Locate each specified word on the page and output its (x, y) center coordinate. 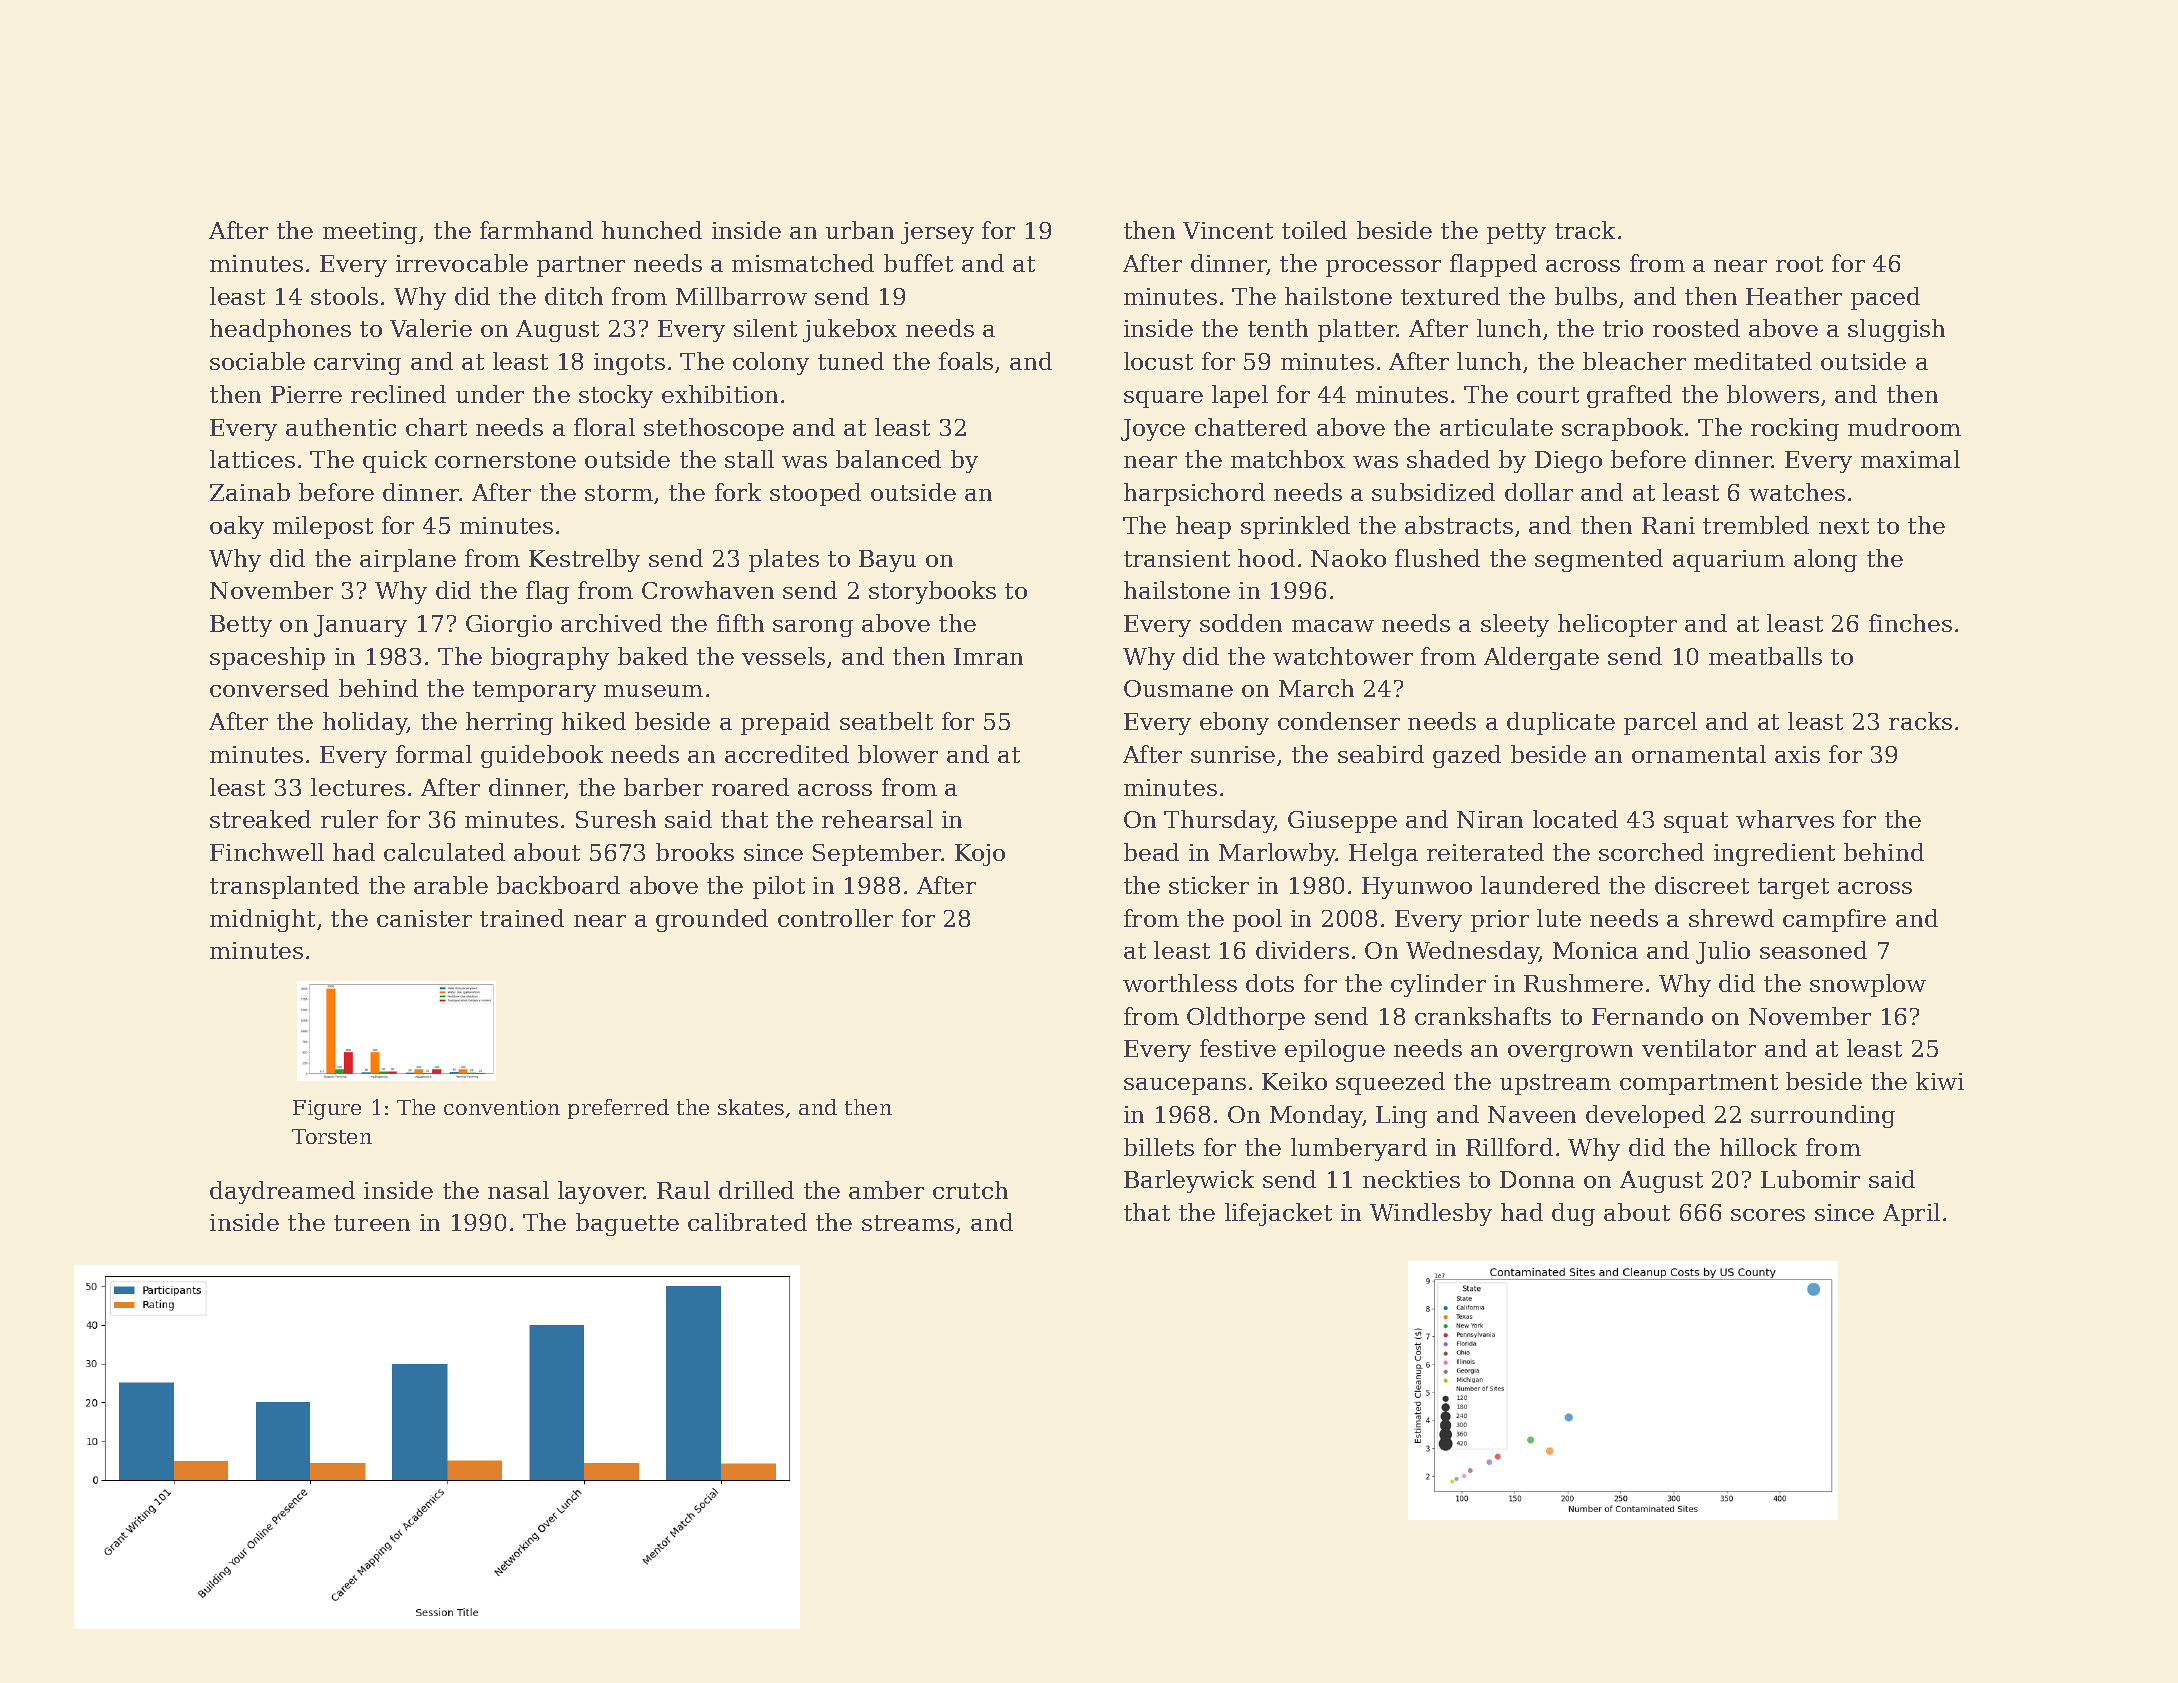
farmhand (536, 230)
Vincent (1228, 230)
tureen (372, 1223)
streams (908, 1223)
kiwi (1940, 1081)
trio (1623, 328)
